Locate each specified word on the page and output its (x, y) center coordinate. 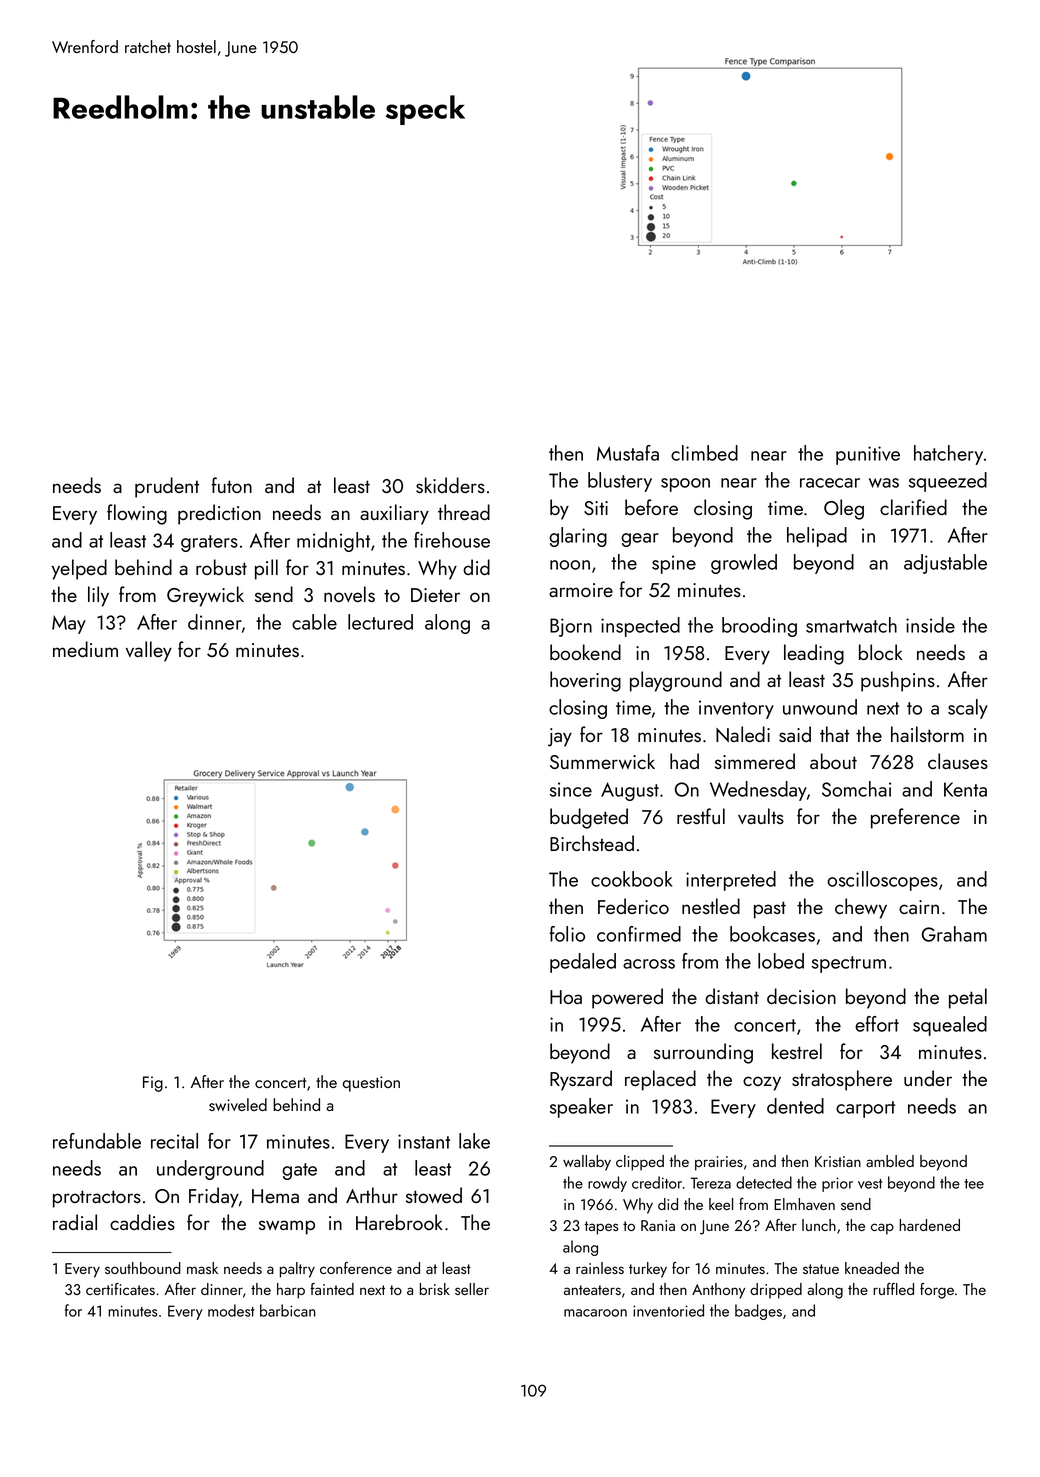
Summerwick (602, 761)
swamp (287, 1227)
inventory (736, 709)
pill (266, 569)
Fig (153, 1084)
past (770, 910)
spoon (685, 485)
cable (314, 622)
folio (567, 934)
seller (472, 1289)
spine (674, 564)
